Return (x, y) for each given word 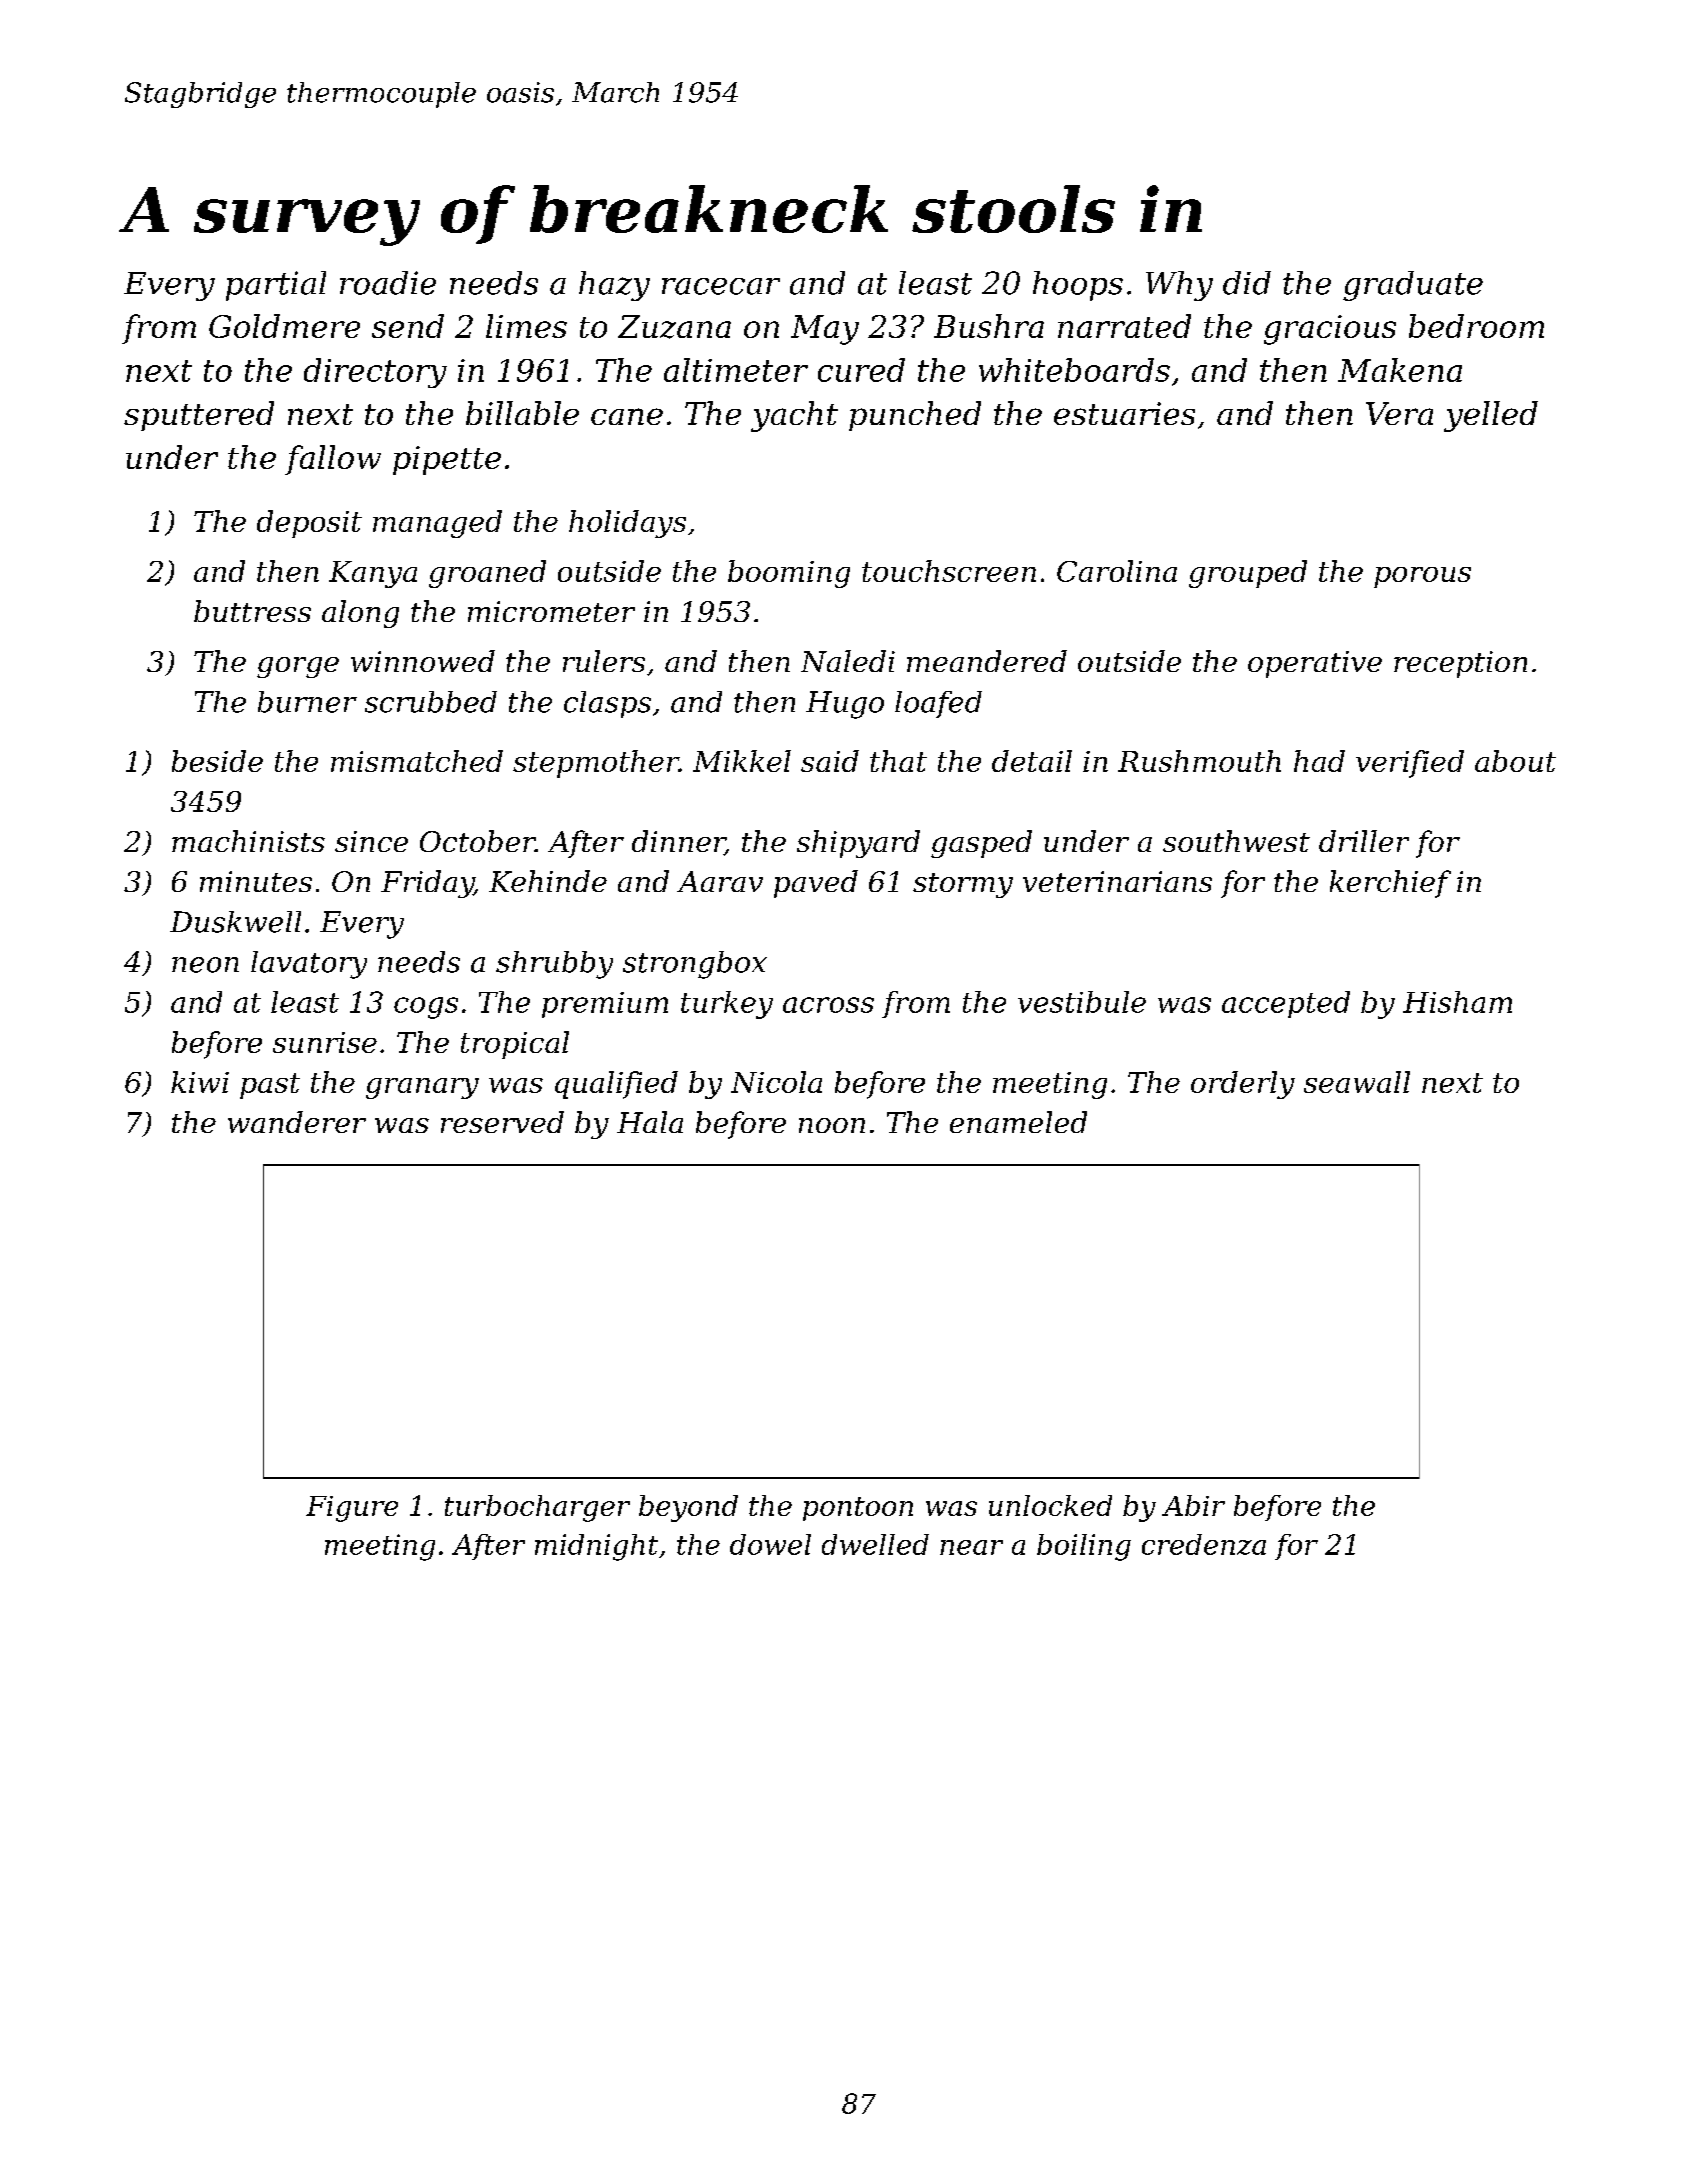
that (898, 761)
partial (276, 286)
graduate (1413, 286)
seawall (1357, 1082)
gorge (298, 667)
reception (1460, 664)
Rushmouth (1199, 761)
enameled (1018, 1122)
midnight (596, 1547)
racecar (721, 286)
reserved (502, 1122)
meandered (987, 661)
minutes (256, 881)
